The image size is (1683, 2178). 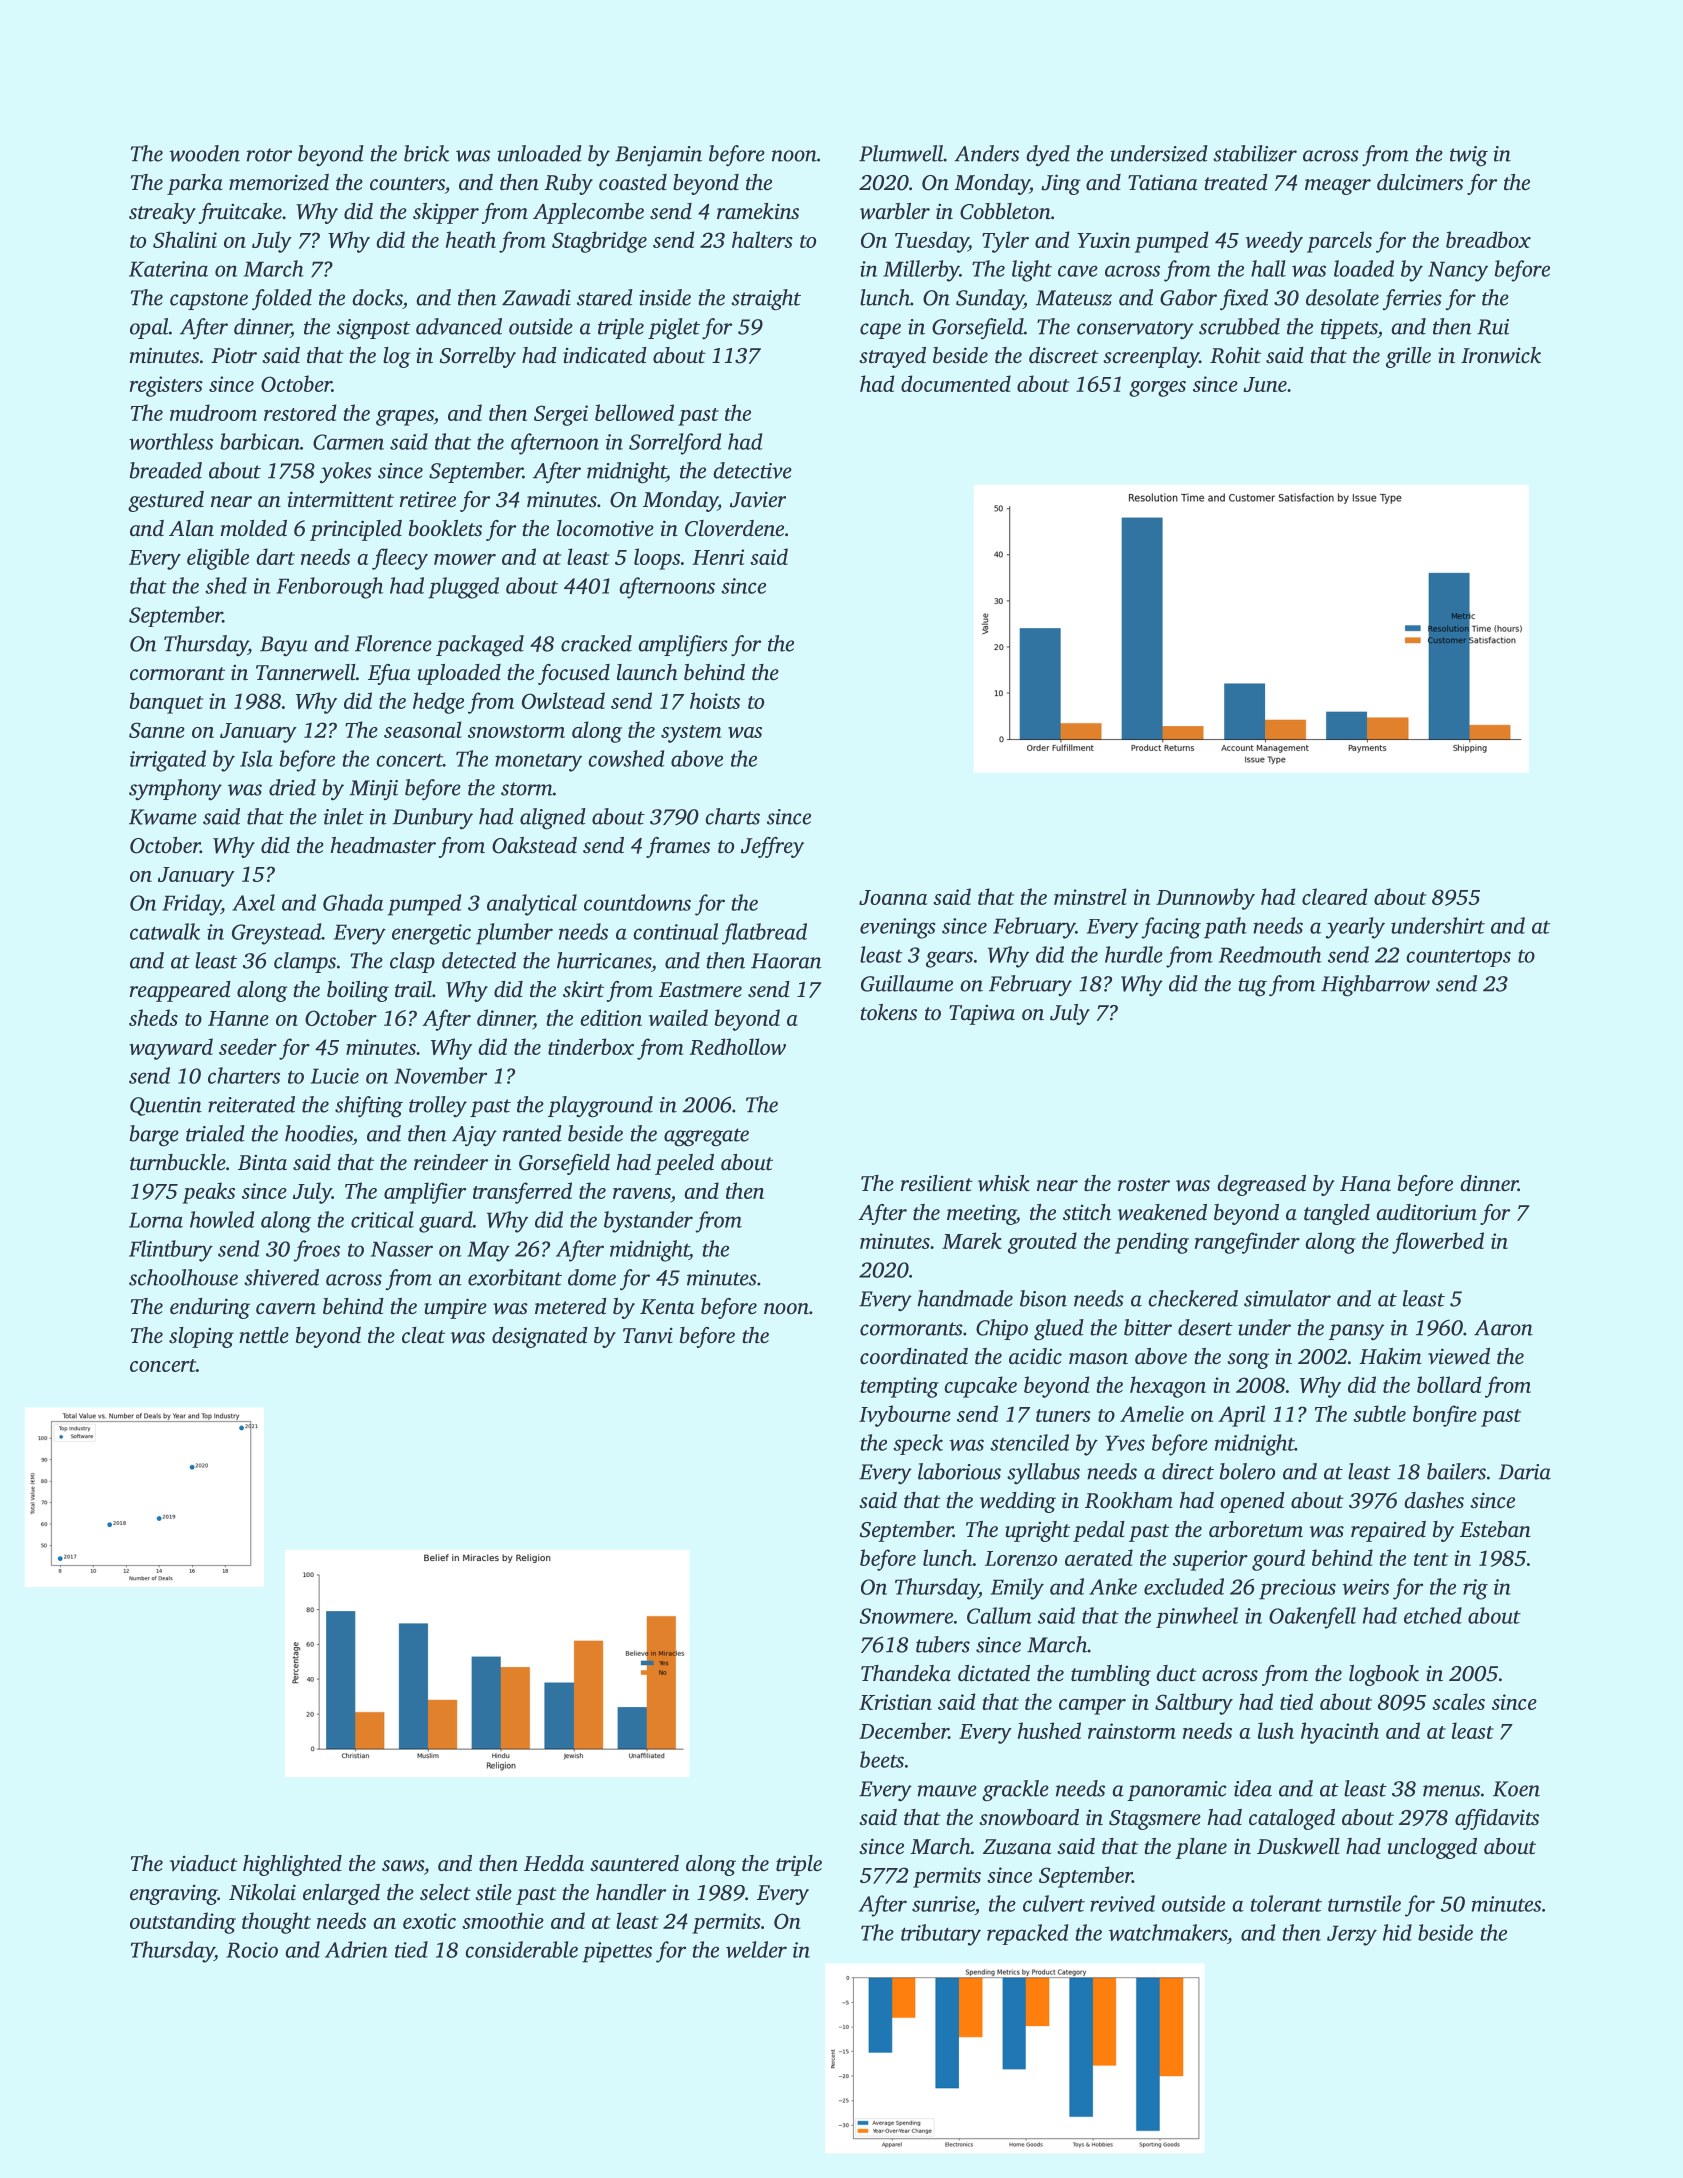 I want to click on catwalk, so click(x=165, y=931).
